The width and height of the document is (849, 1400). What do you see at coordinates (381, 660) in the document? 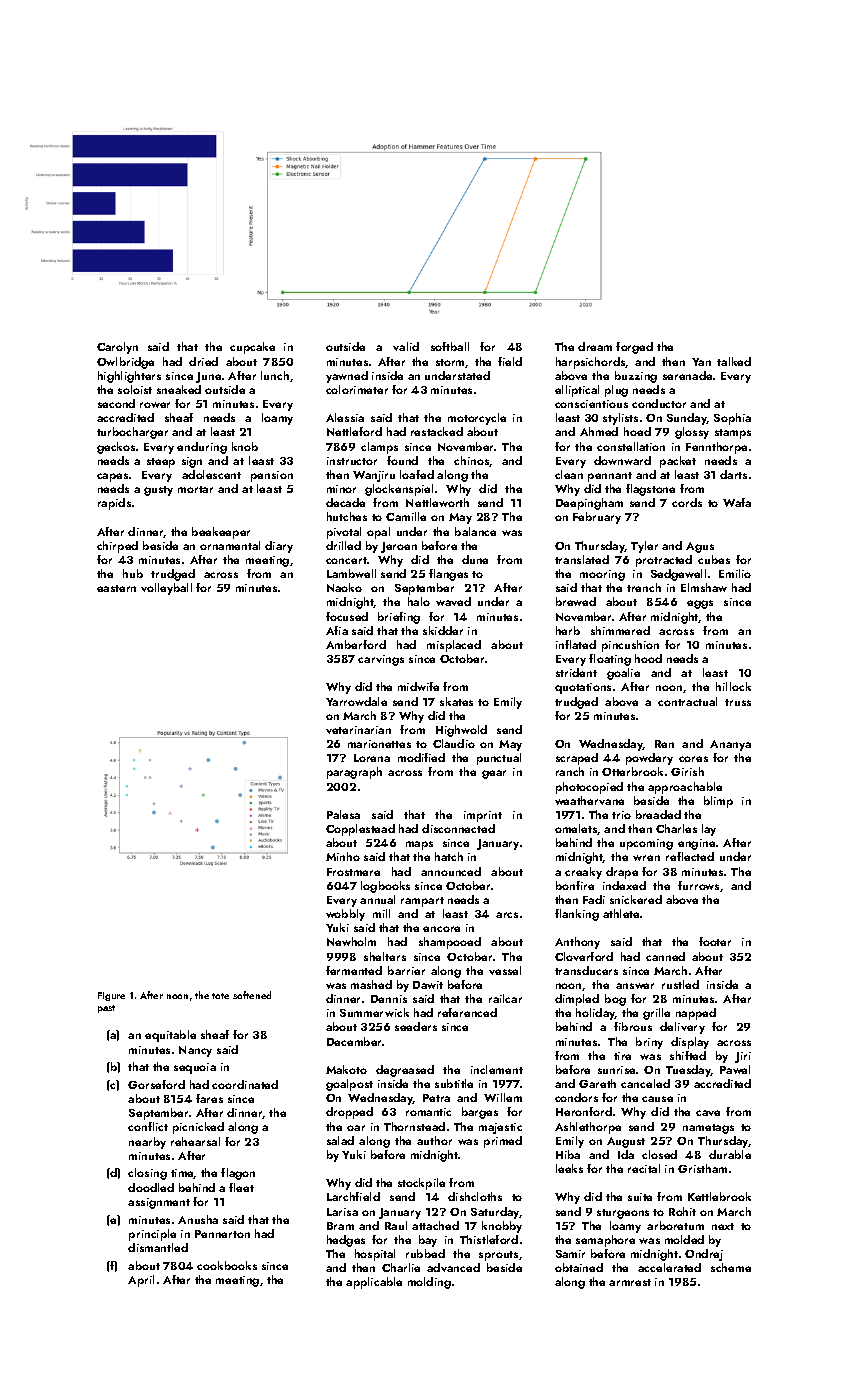
I see `carvings` at bounding box center [381, 660].
